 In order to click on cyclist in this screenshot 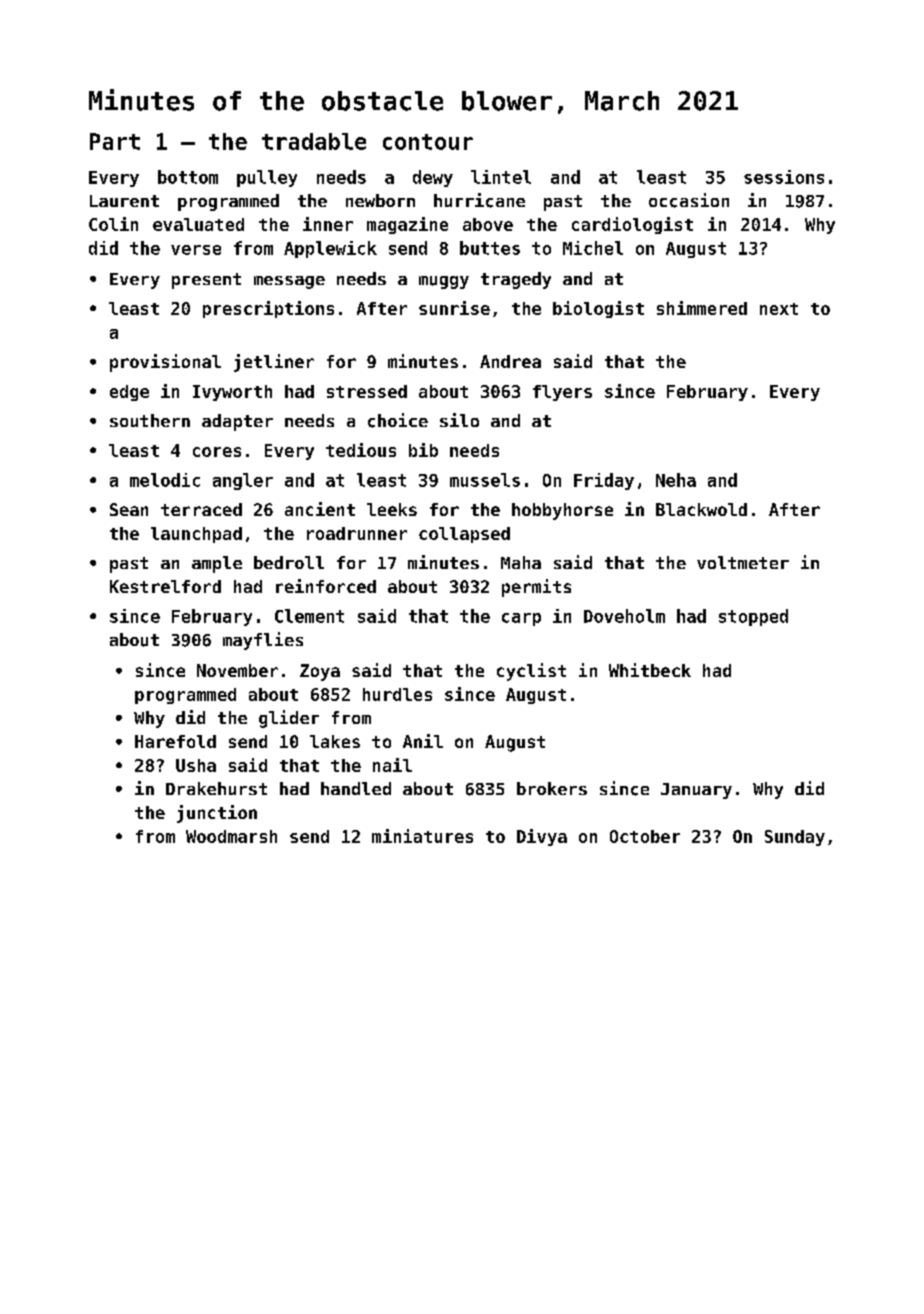, I will do `click(531, 672)`.
